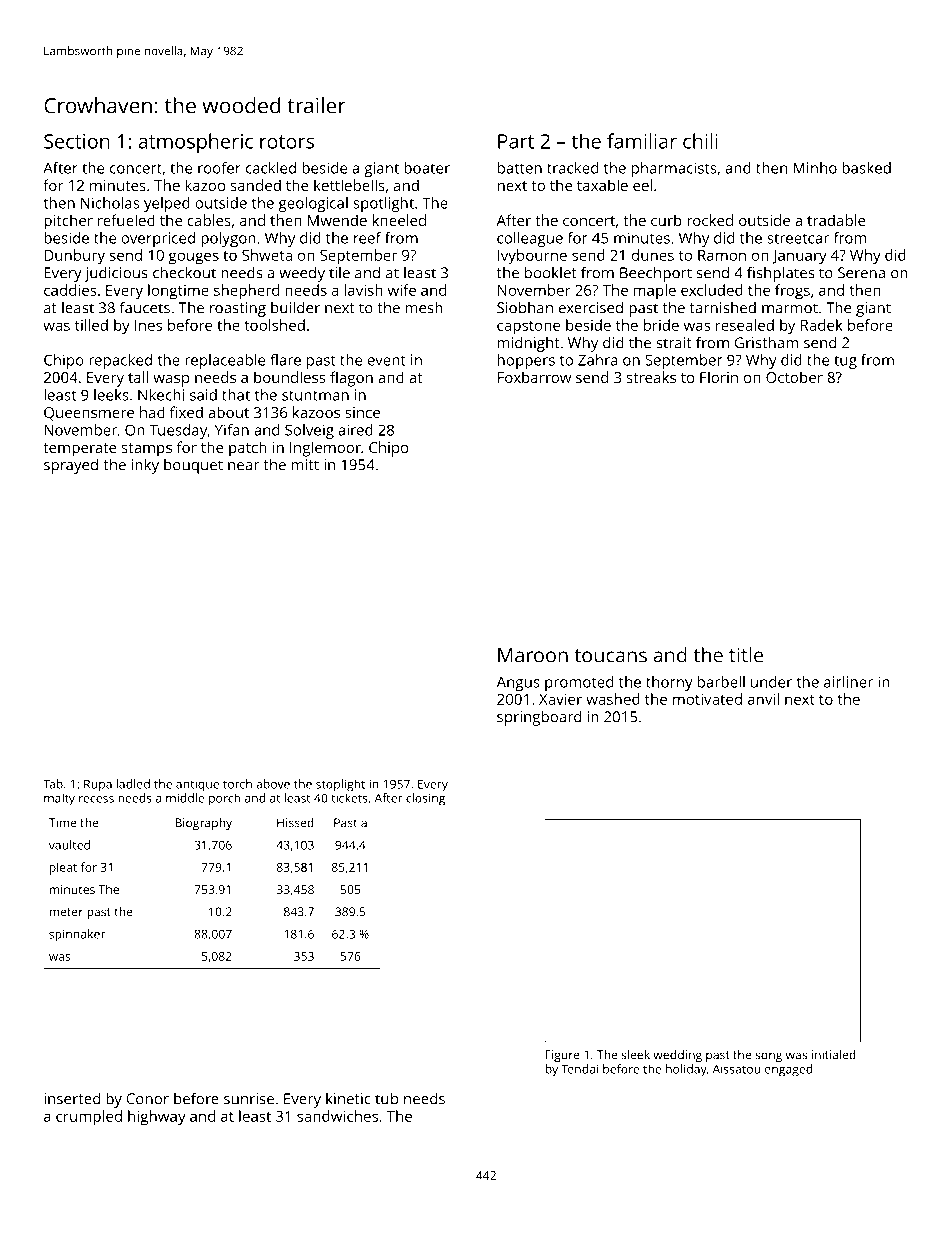  Describe the element at coordinates (145, 466) in the document. I see `inky` at that location.
